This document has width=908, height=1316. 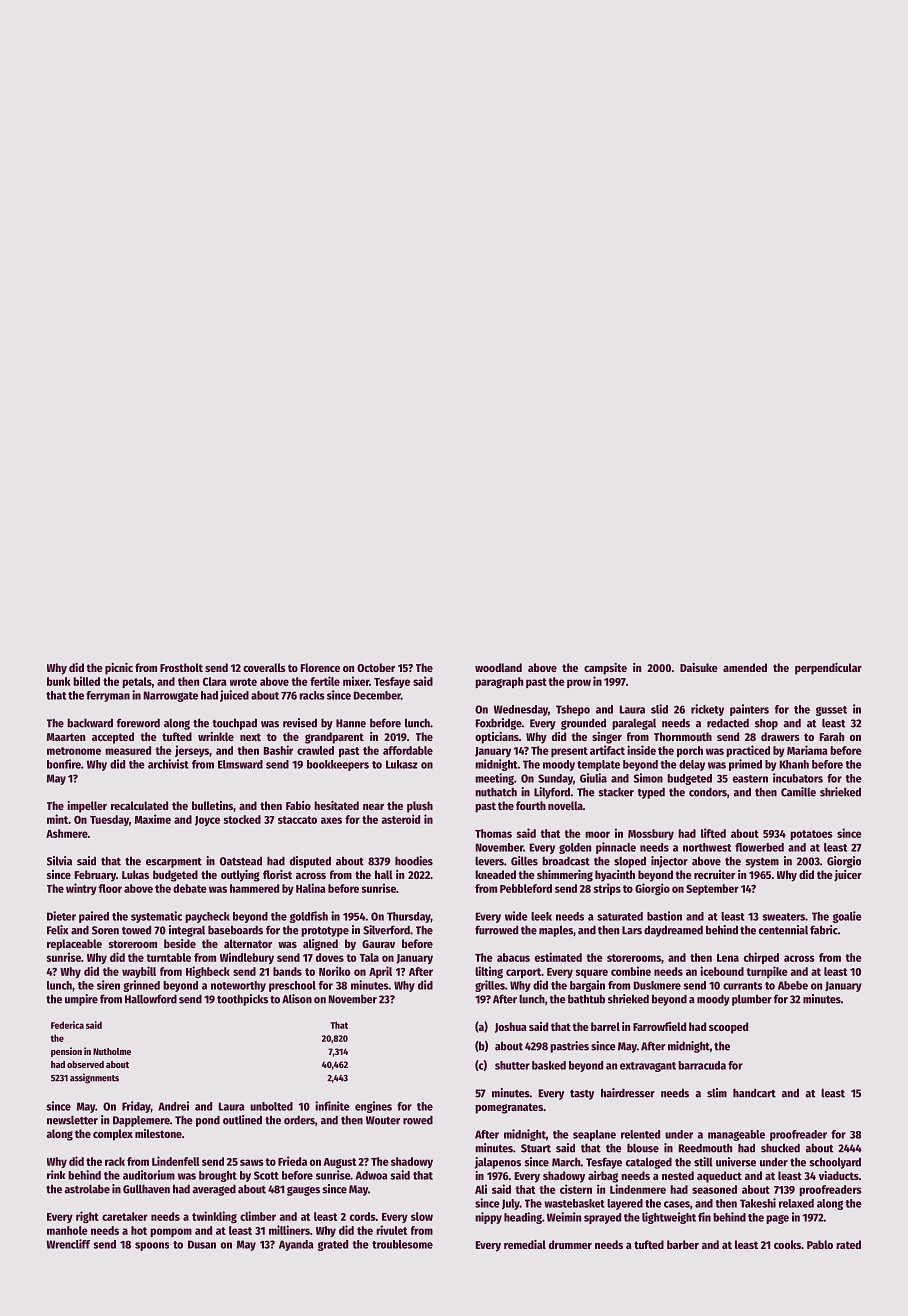 What do you see at coordinates (408, 750) in the document?
I see `affordable` at bounding box center [408, 750].
